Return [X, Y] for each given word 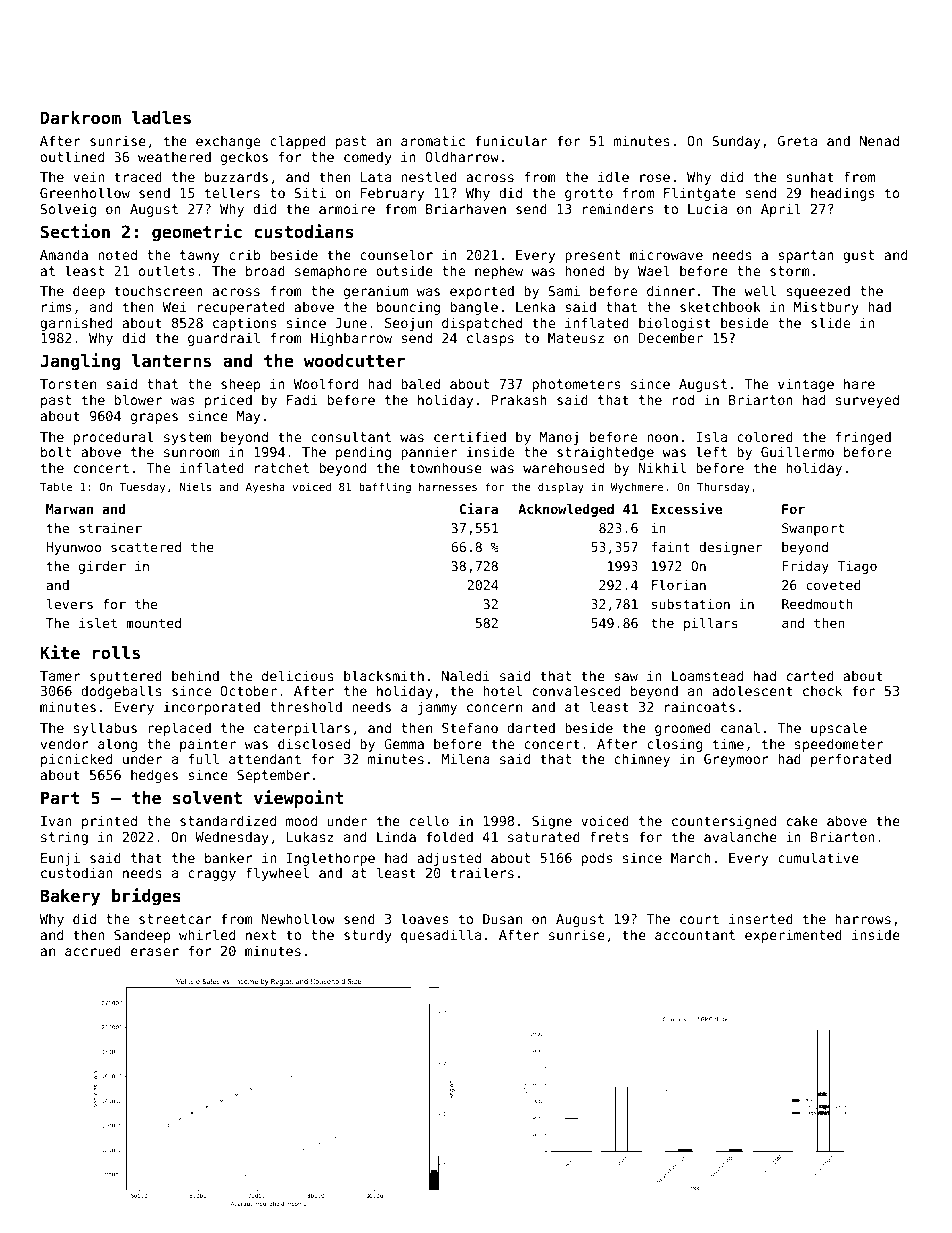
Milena [466, 758]
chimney [642, 760]
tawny [199, 256]
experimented [793, 936]
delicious [298, 675]
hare [859, 383]
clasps [490, 339]
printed [109, 822]
